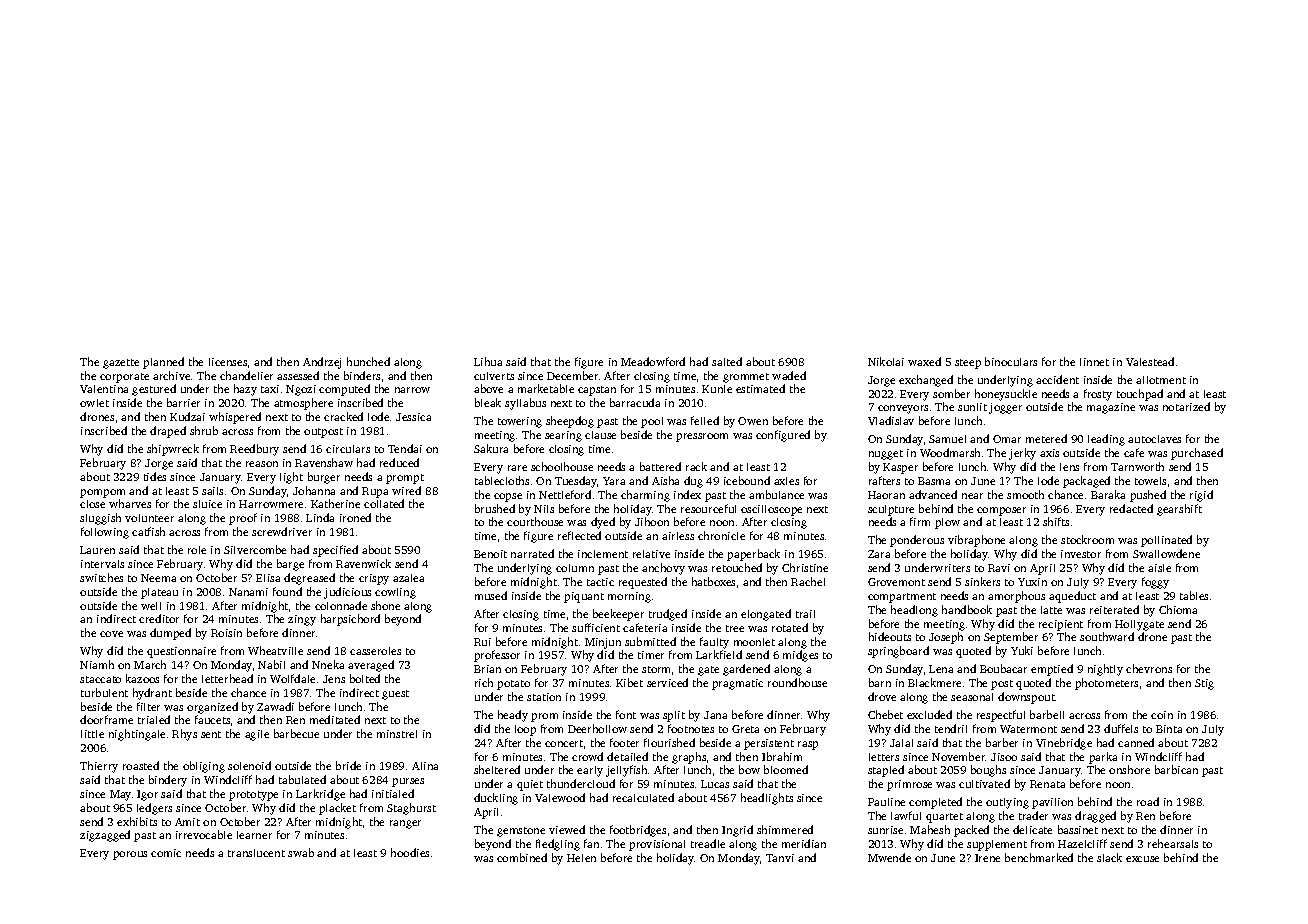 The image size is (1308, 924). What do you see at coordinates (652, 521) in the page?
I see `Jihoon` at bounding box center [652, 521].
